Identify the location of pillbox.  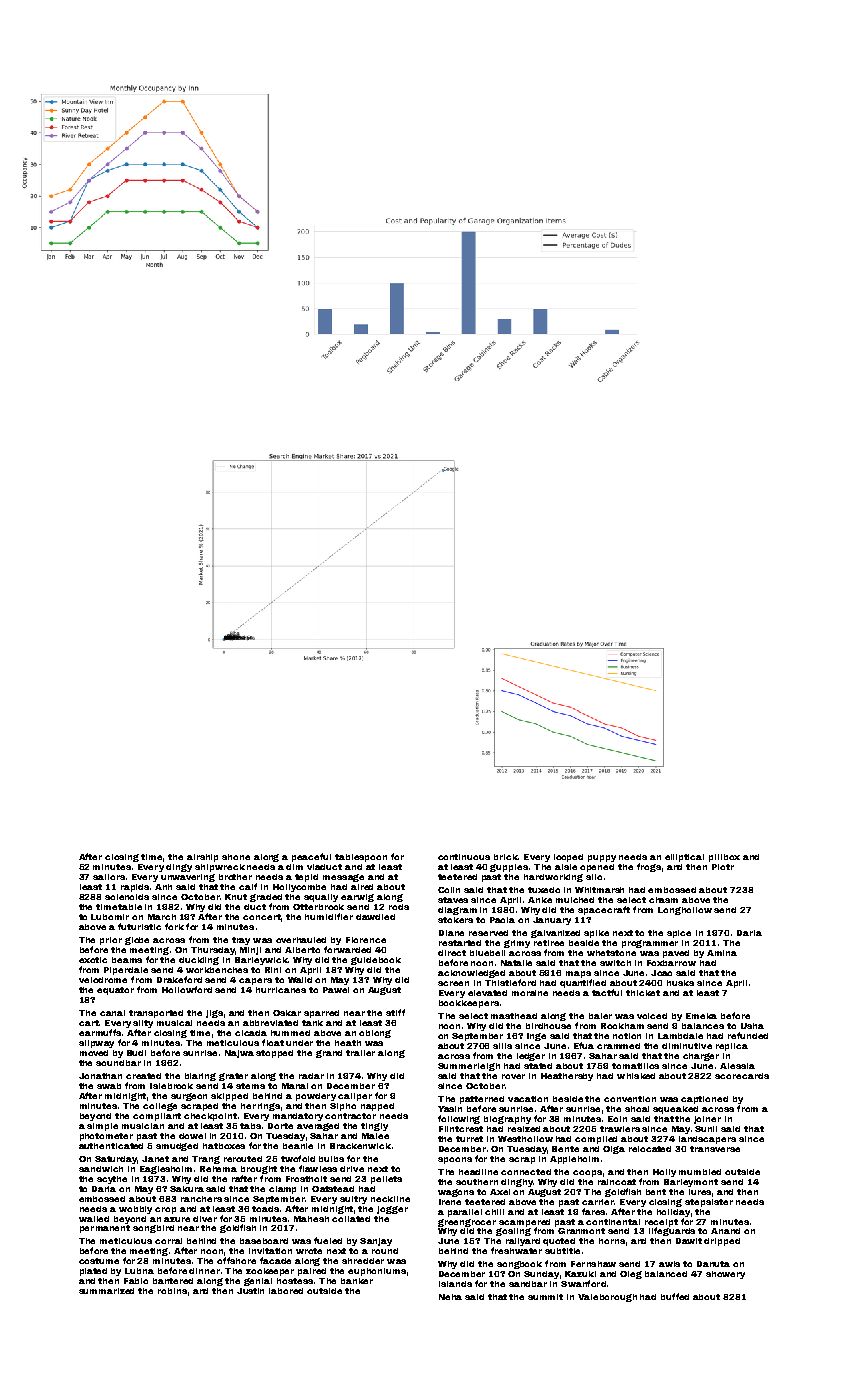
(724, 858).
